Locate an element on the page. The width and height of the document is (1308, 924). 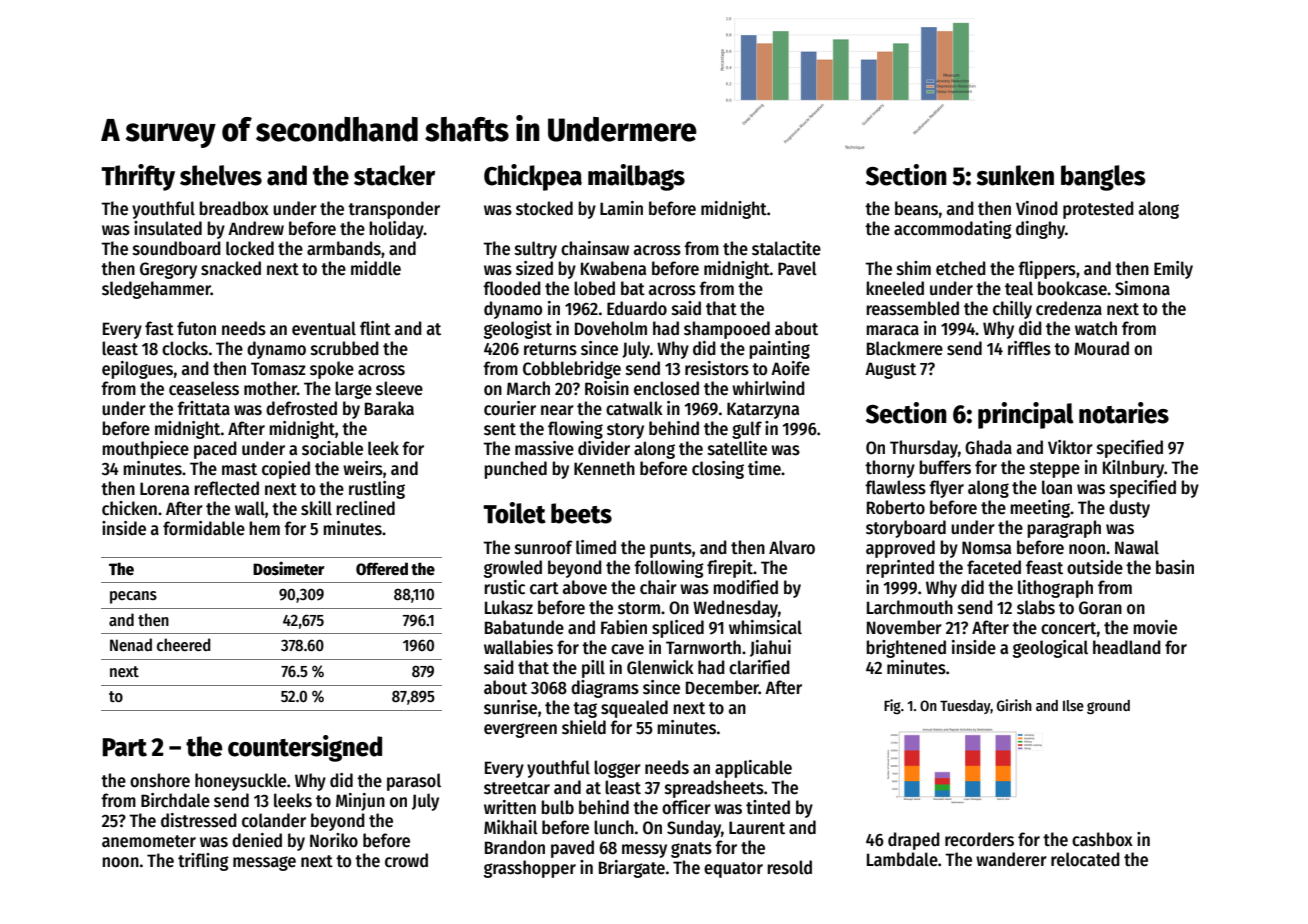
grasshopper is located at coordinates (530, 869).
